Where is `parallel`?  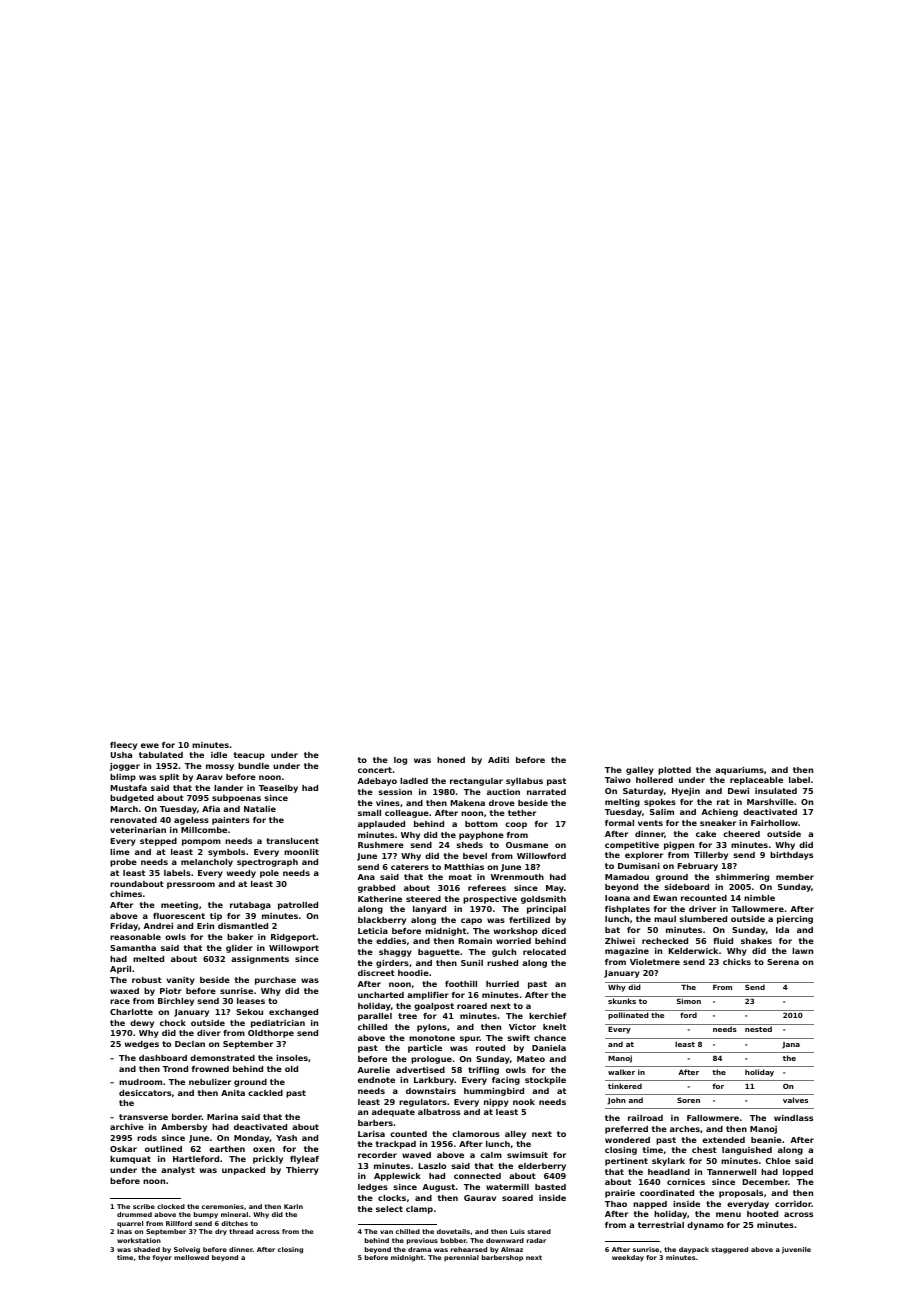 parallel is located at coordinates (375, 1017).
